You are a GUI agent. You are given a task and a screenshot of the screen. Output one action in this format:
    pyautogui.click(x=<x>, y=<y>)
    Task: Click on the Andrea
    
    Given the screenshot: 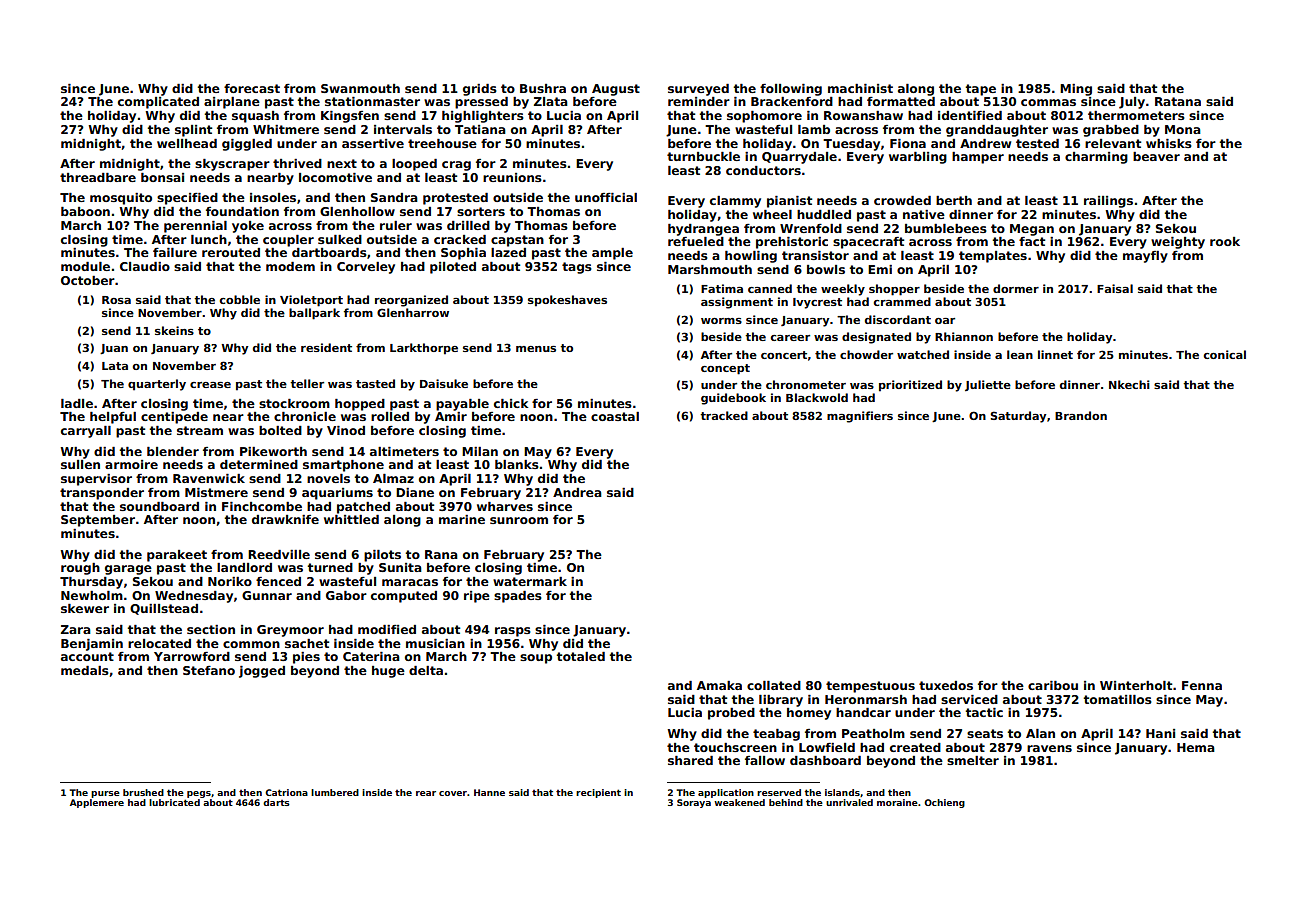 What is the action you would take?
    pyautogui.click(x=577, y=492)
